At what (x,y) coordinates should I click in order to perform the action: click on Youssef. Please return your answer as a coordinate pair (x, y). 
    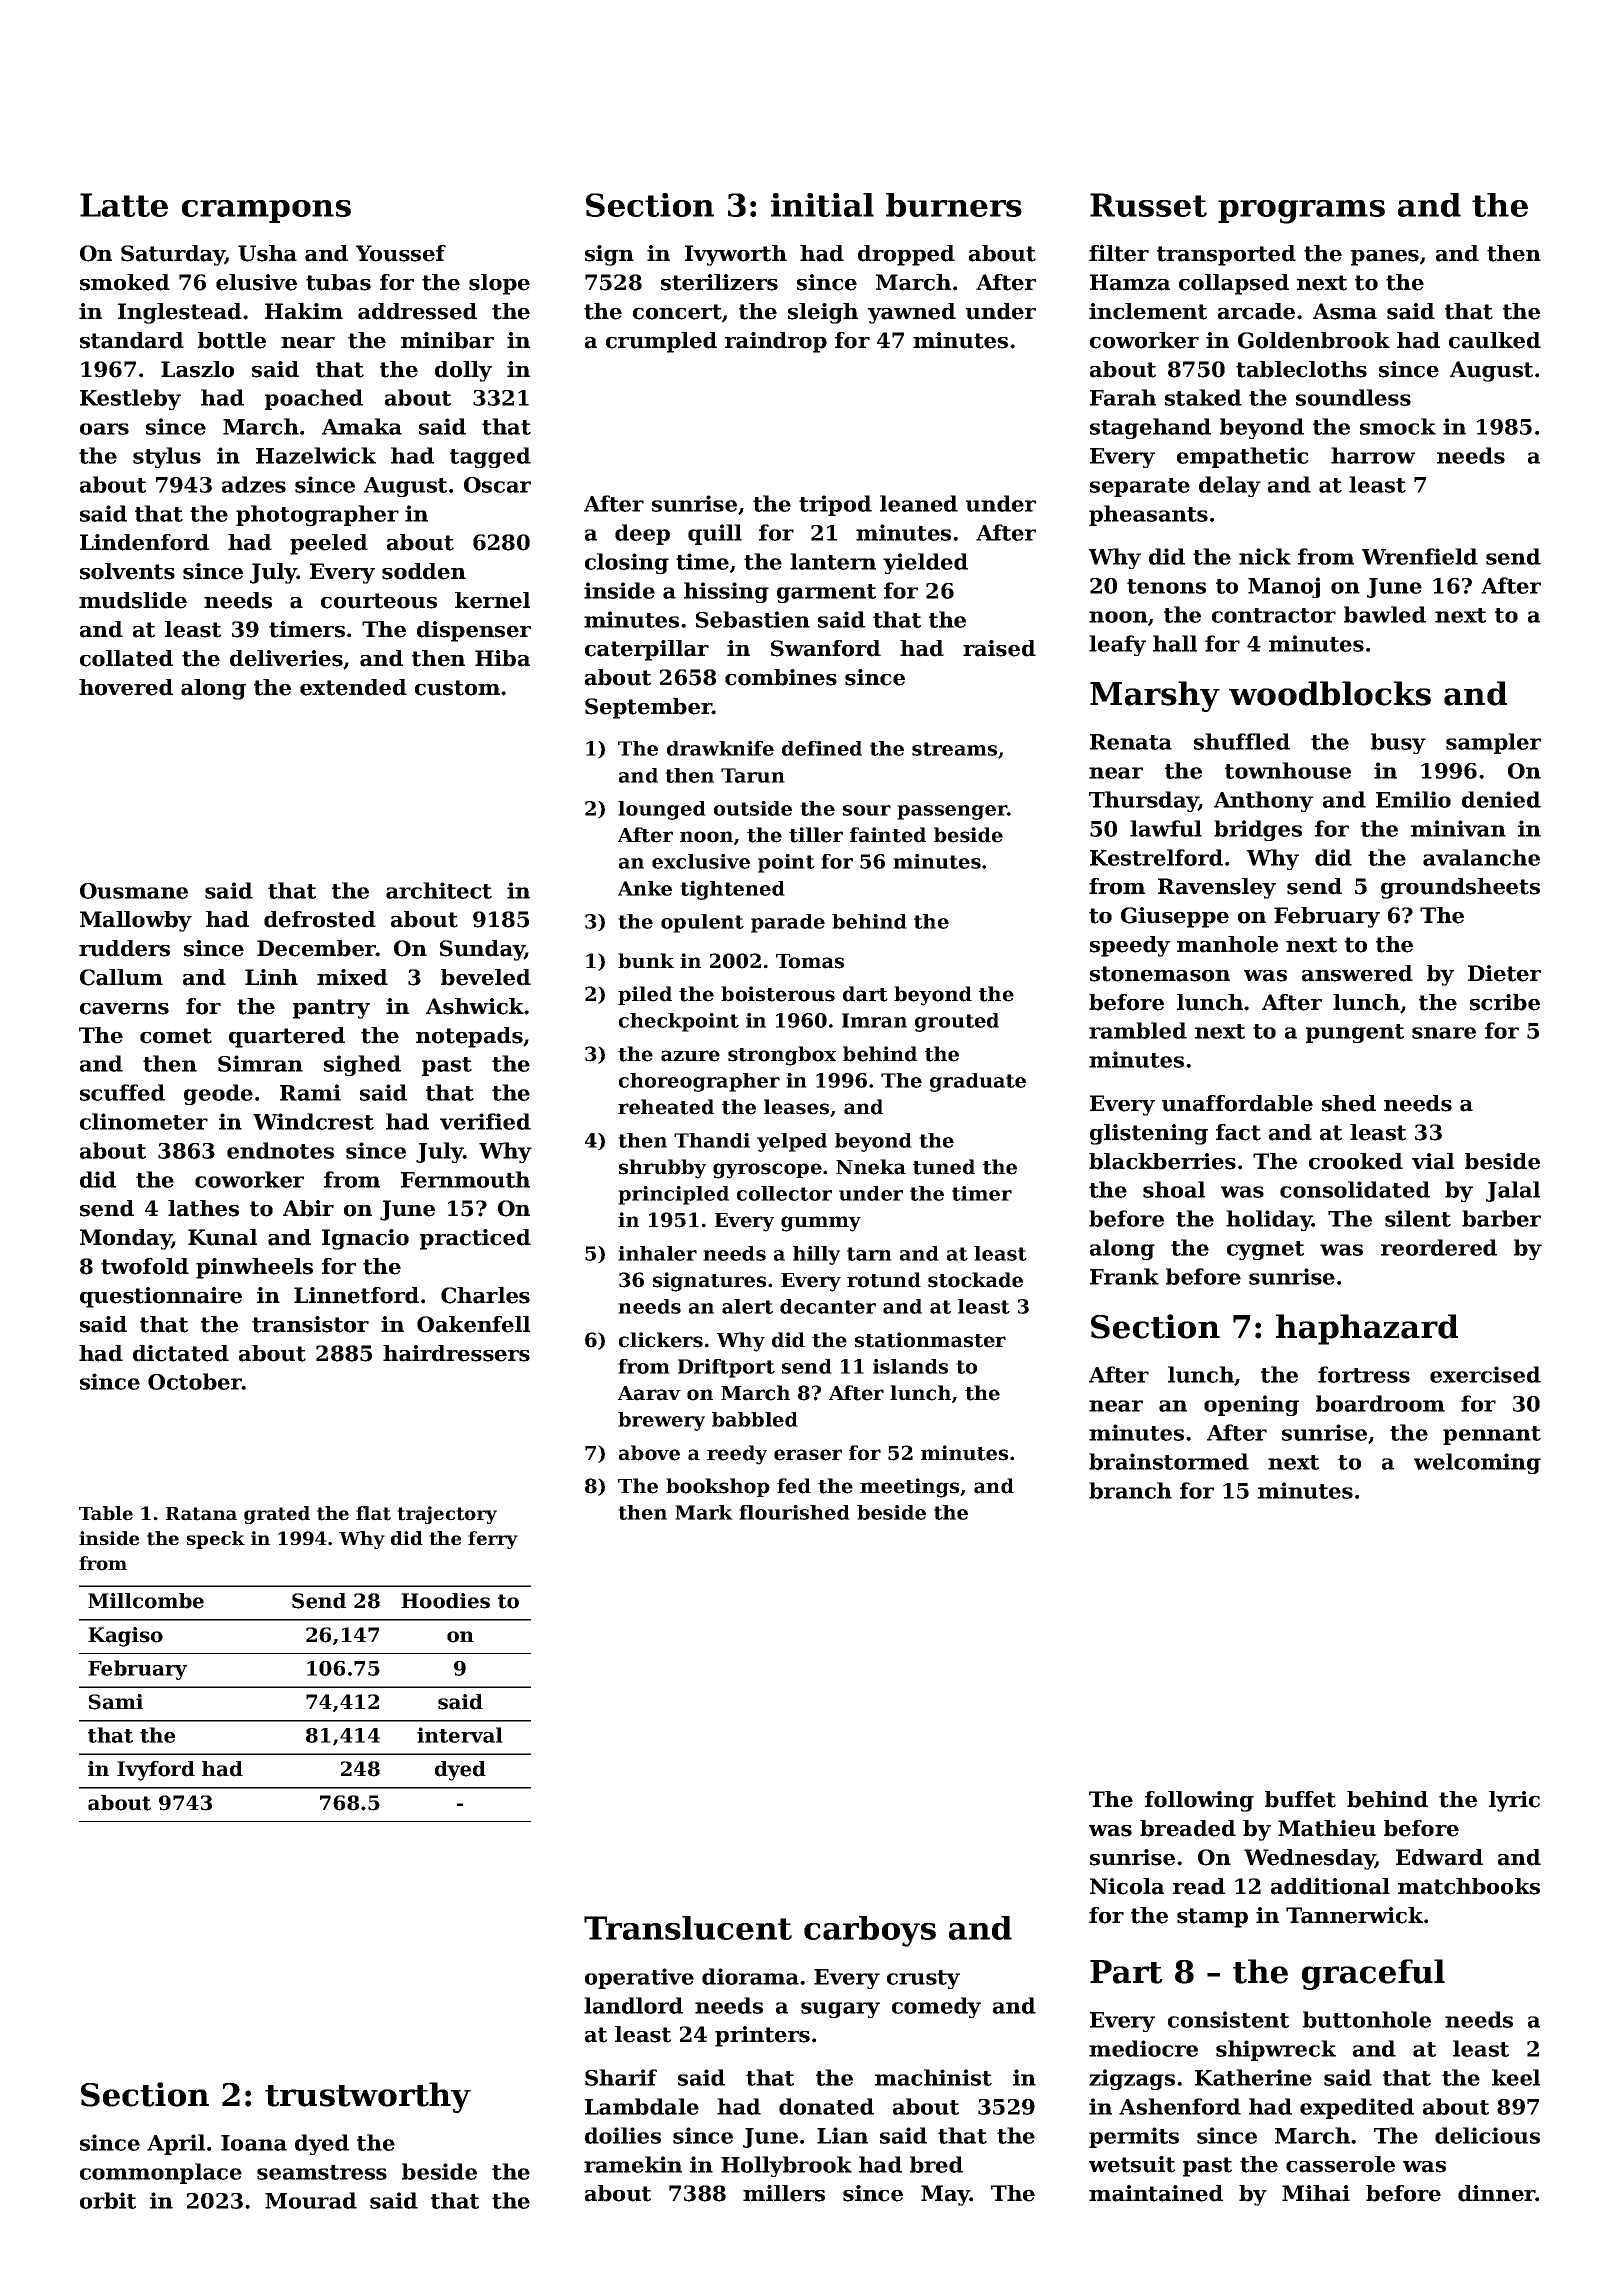
    Looking at the image, I should click on (401, 253).
